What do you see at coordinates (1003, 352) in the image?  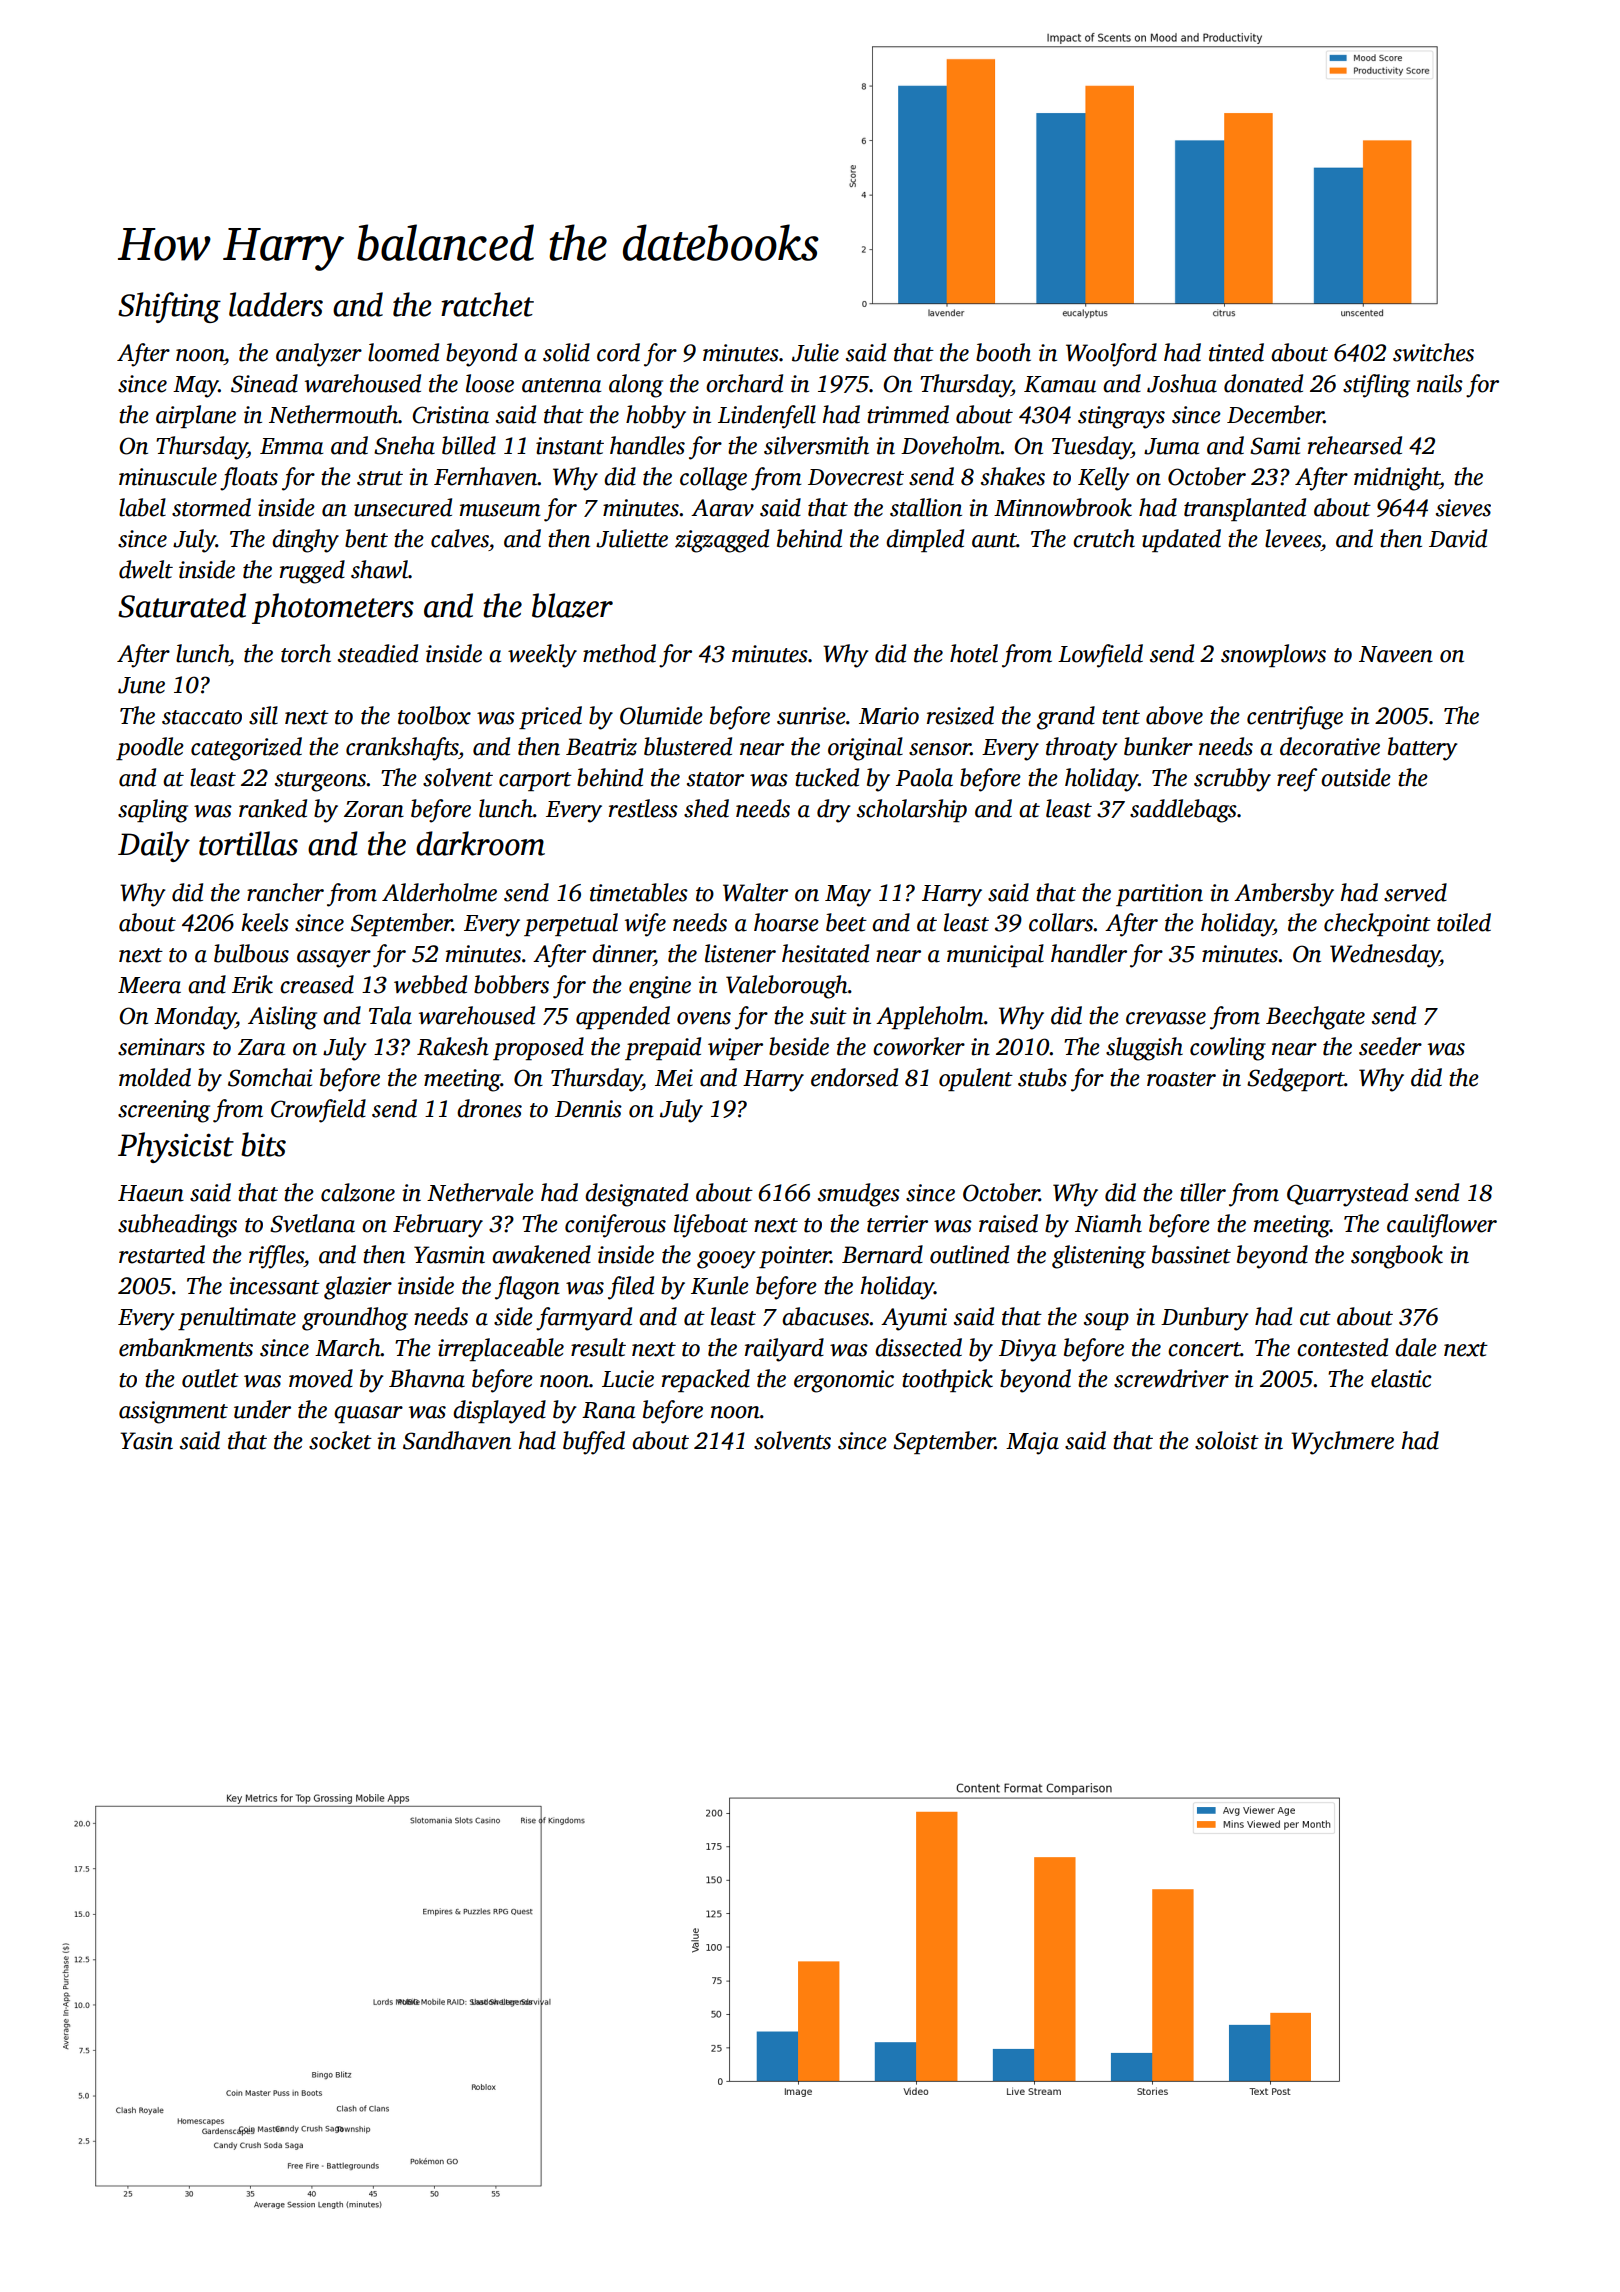 I see `booth` at bounding box center [1003, 352].
